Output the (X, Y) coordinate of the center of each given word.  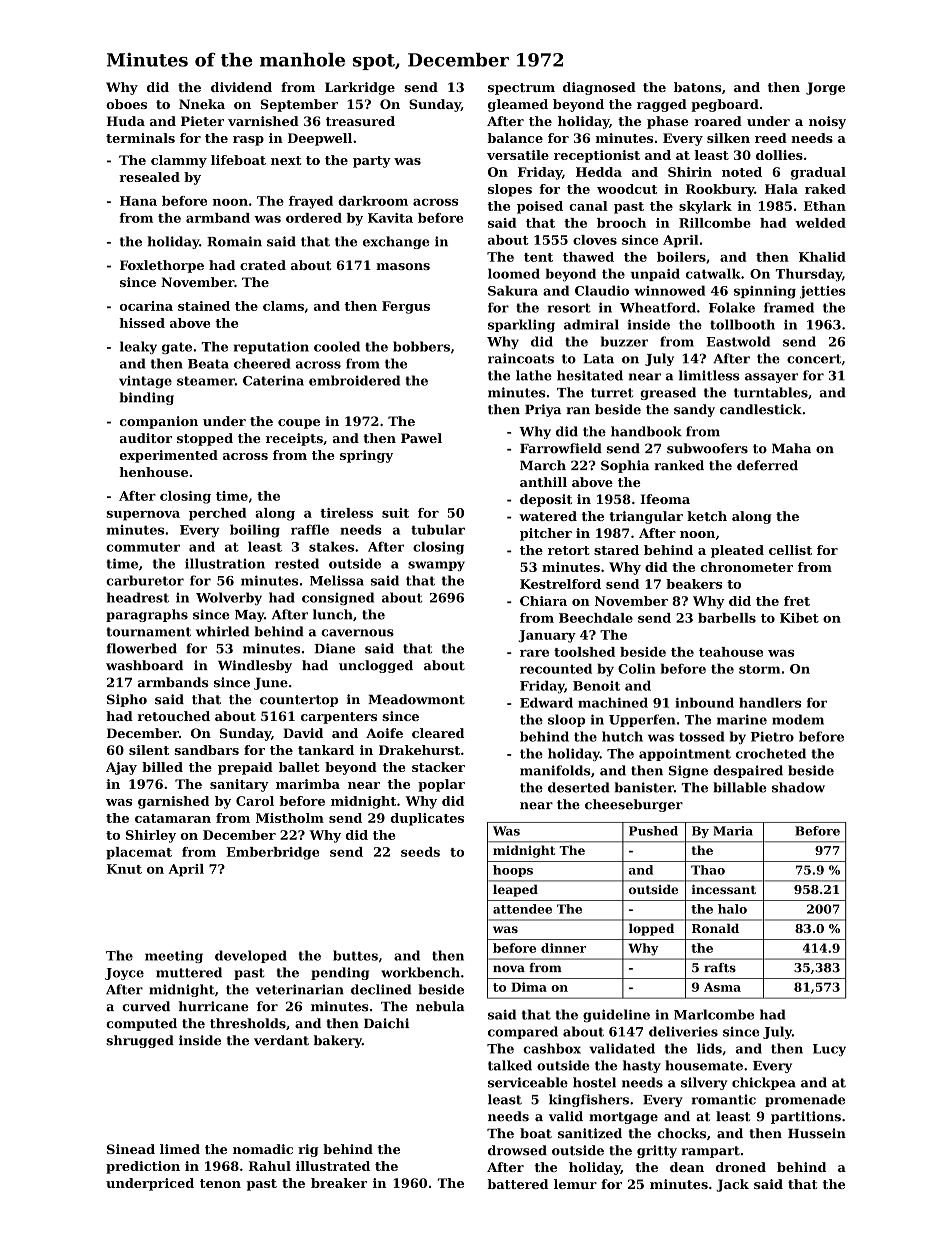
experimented (169, 456)
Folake (732, 307)
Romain (234, 241)
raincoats (521, 358)
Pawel (421, 438)
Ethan (825, 206)
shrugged (140, 1041)
